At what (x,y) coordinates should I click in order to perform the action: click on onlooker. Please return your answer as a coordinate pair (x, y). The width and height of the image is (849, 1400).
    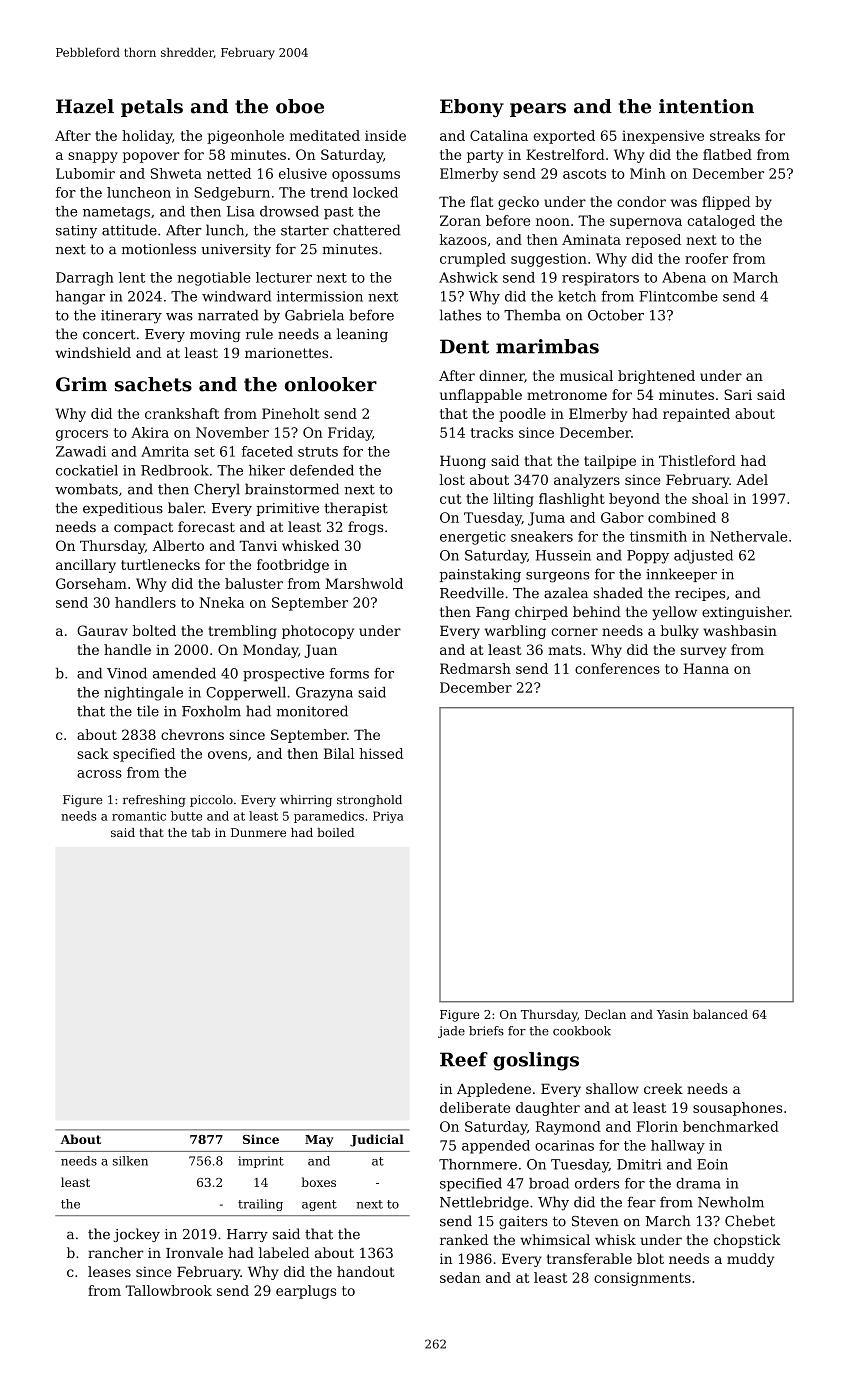
    Looking at the image, I should click on (331, 384).
